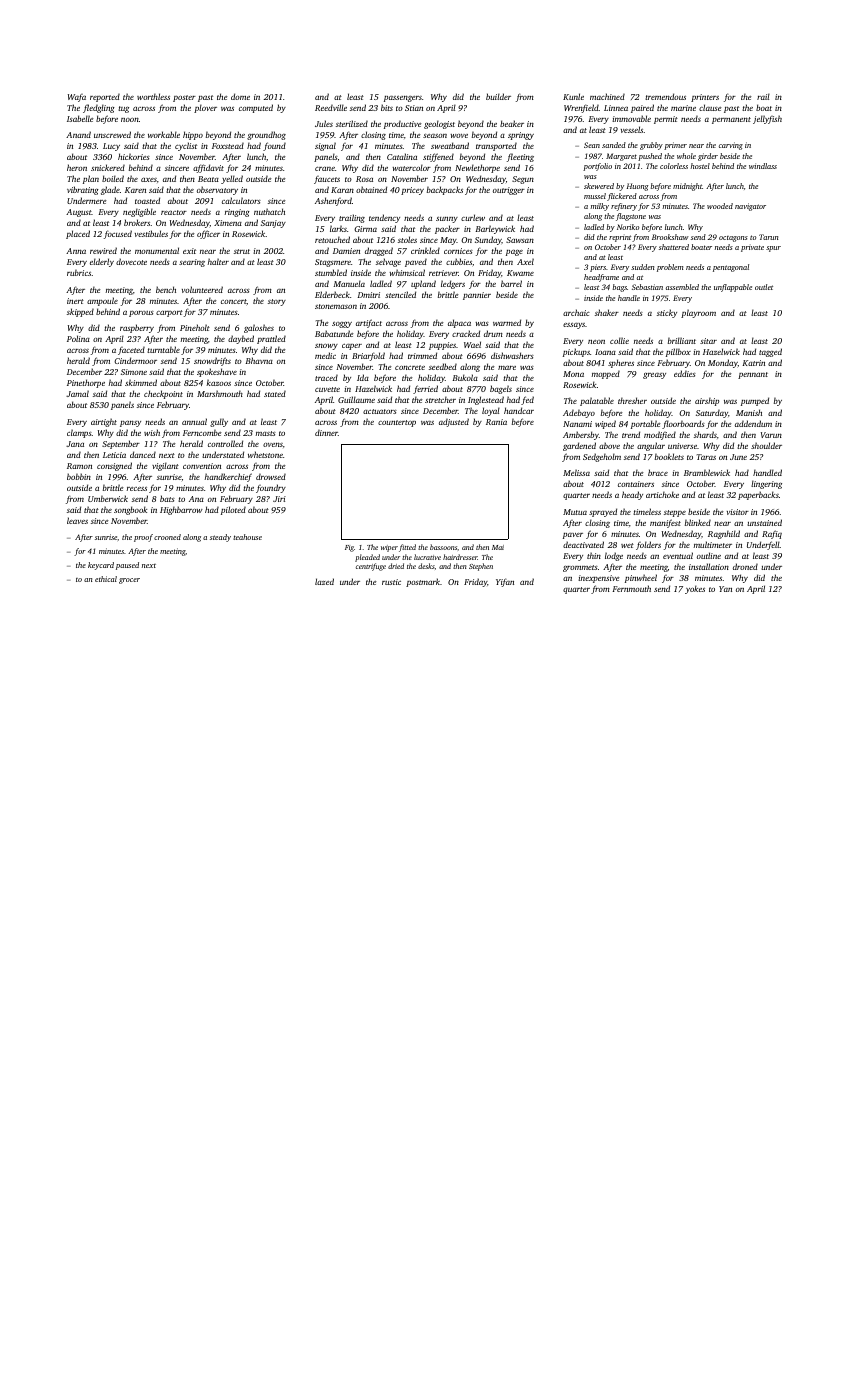 This screenshot has width=849, height=1400. I want to click on checkpoint, so click(163, 394).
